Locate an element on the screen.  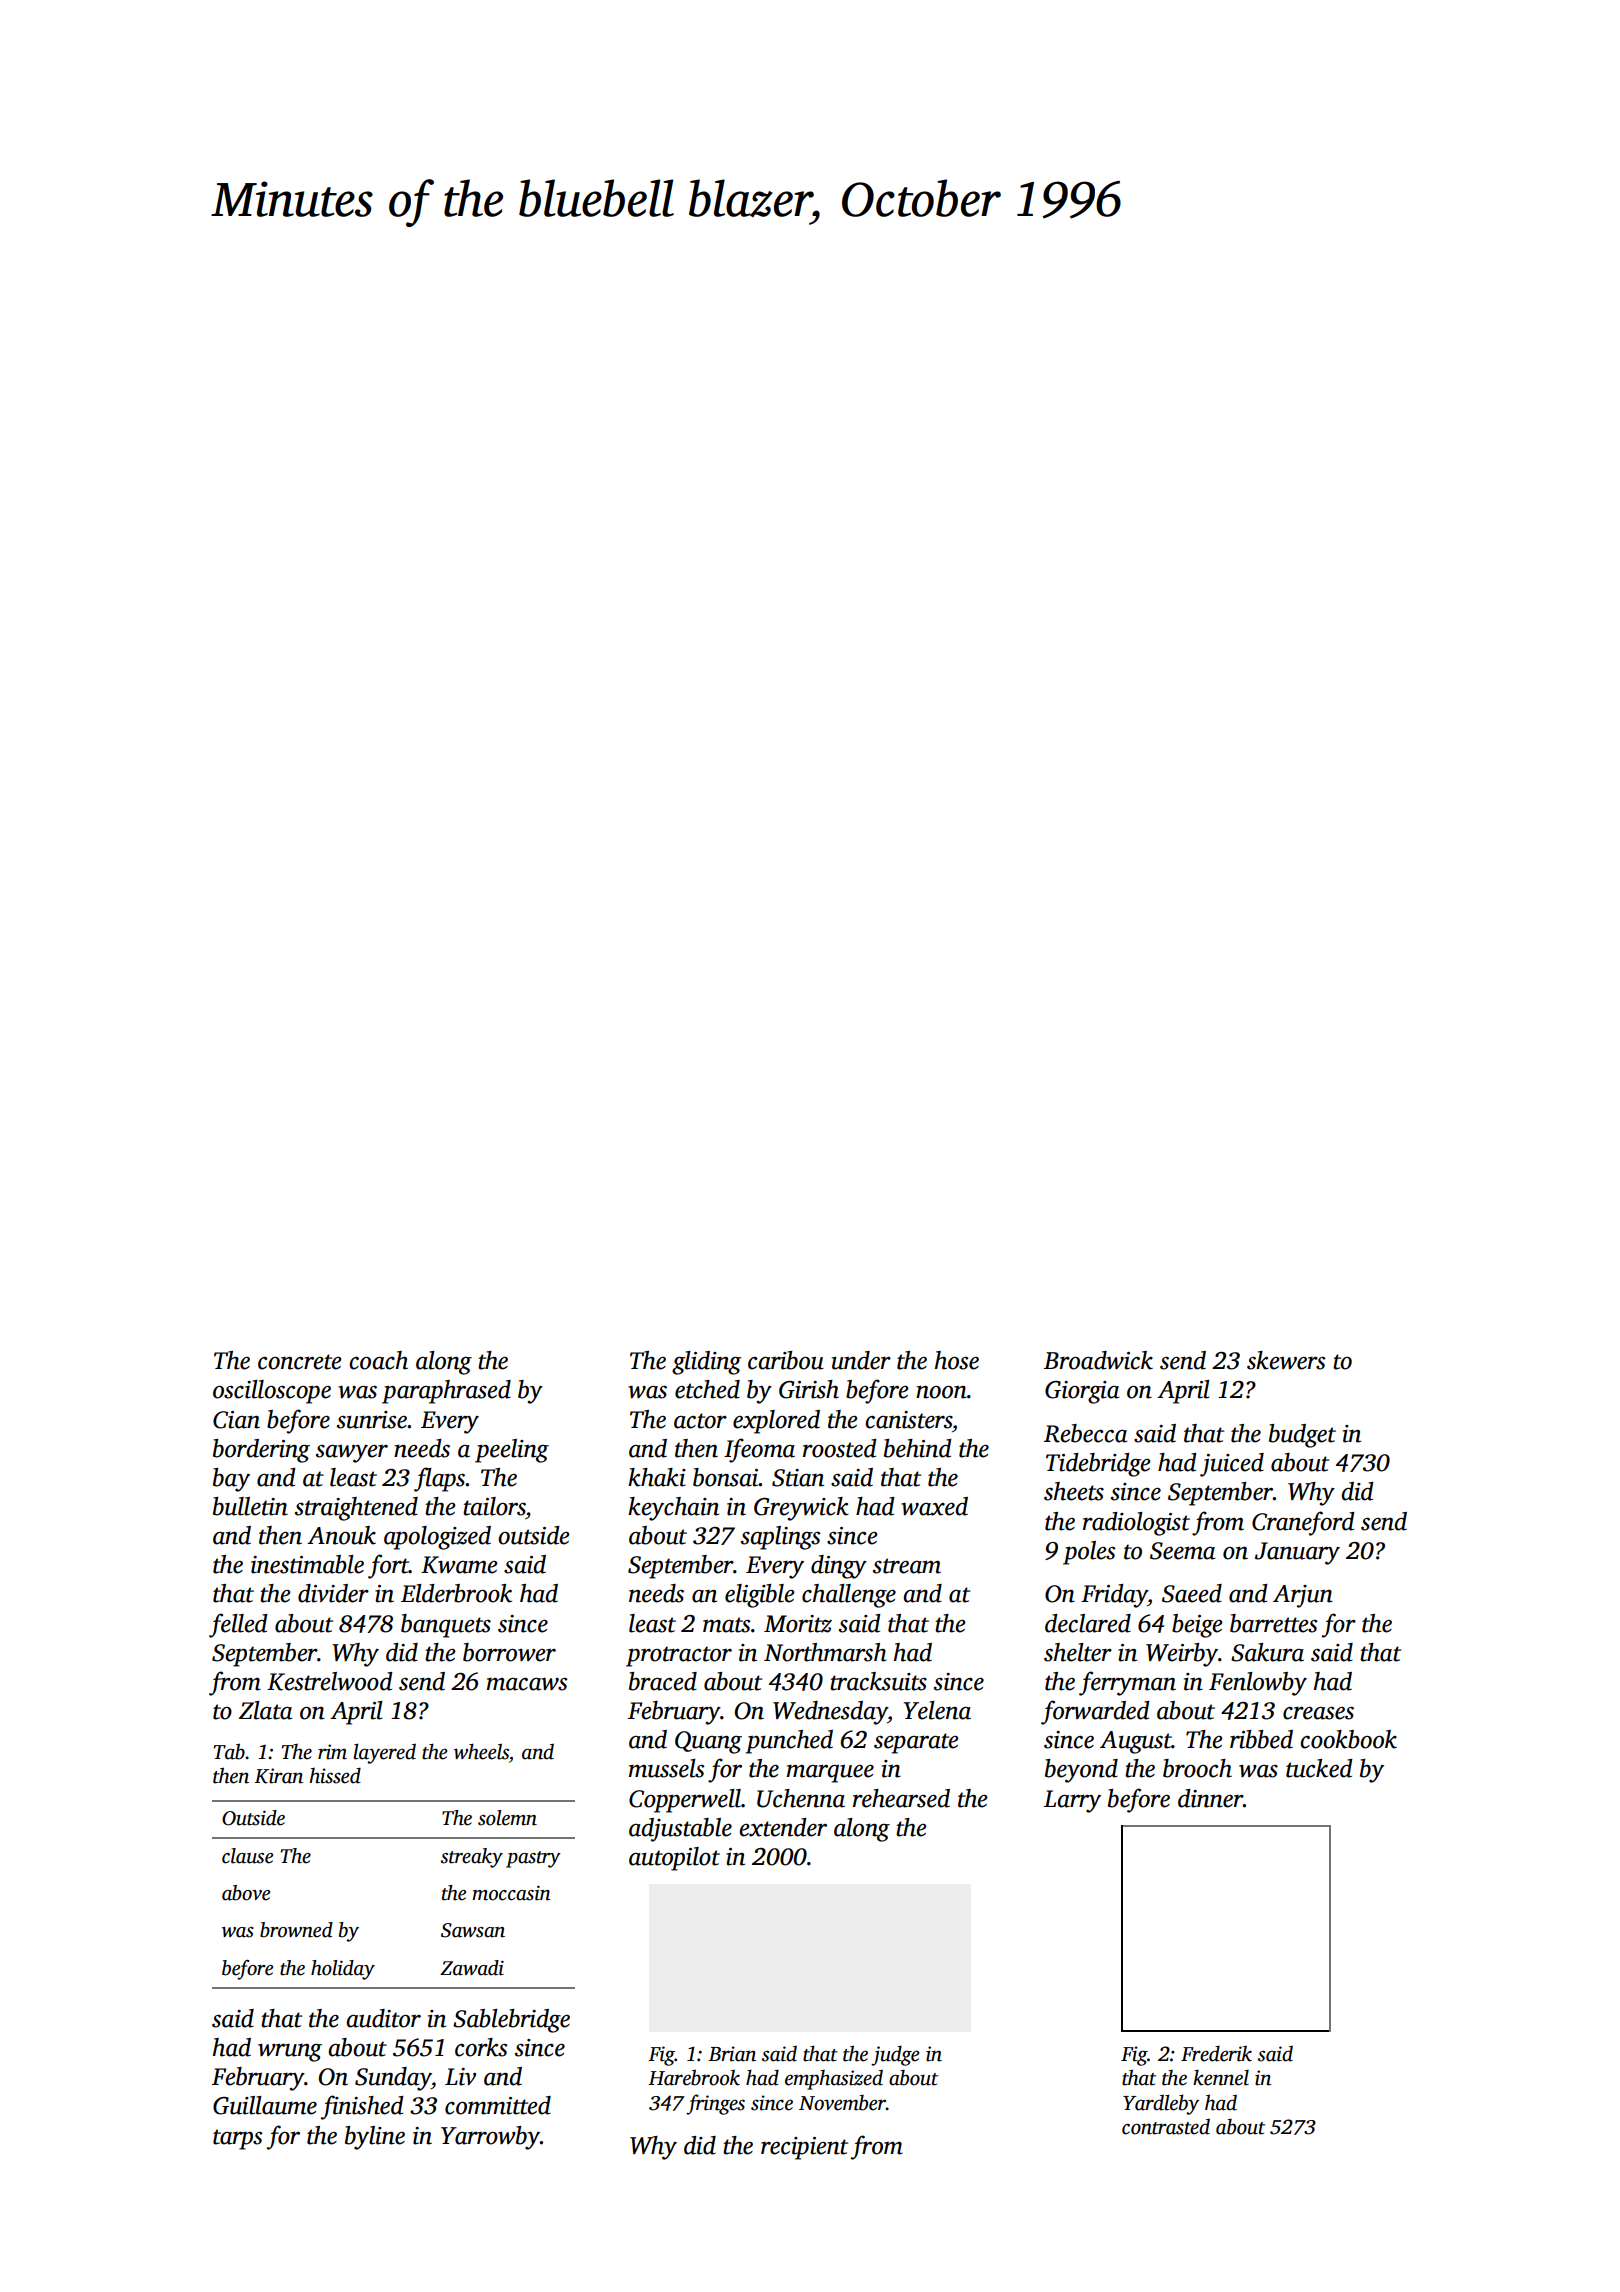
noon is located at coordinates (941, 1392).
